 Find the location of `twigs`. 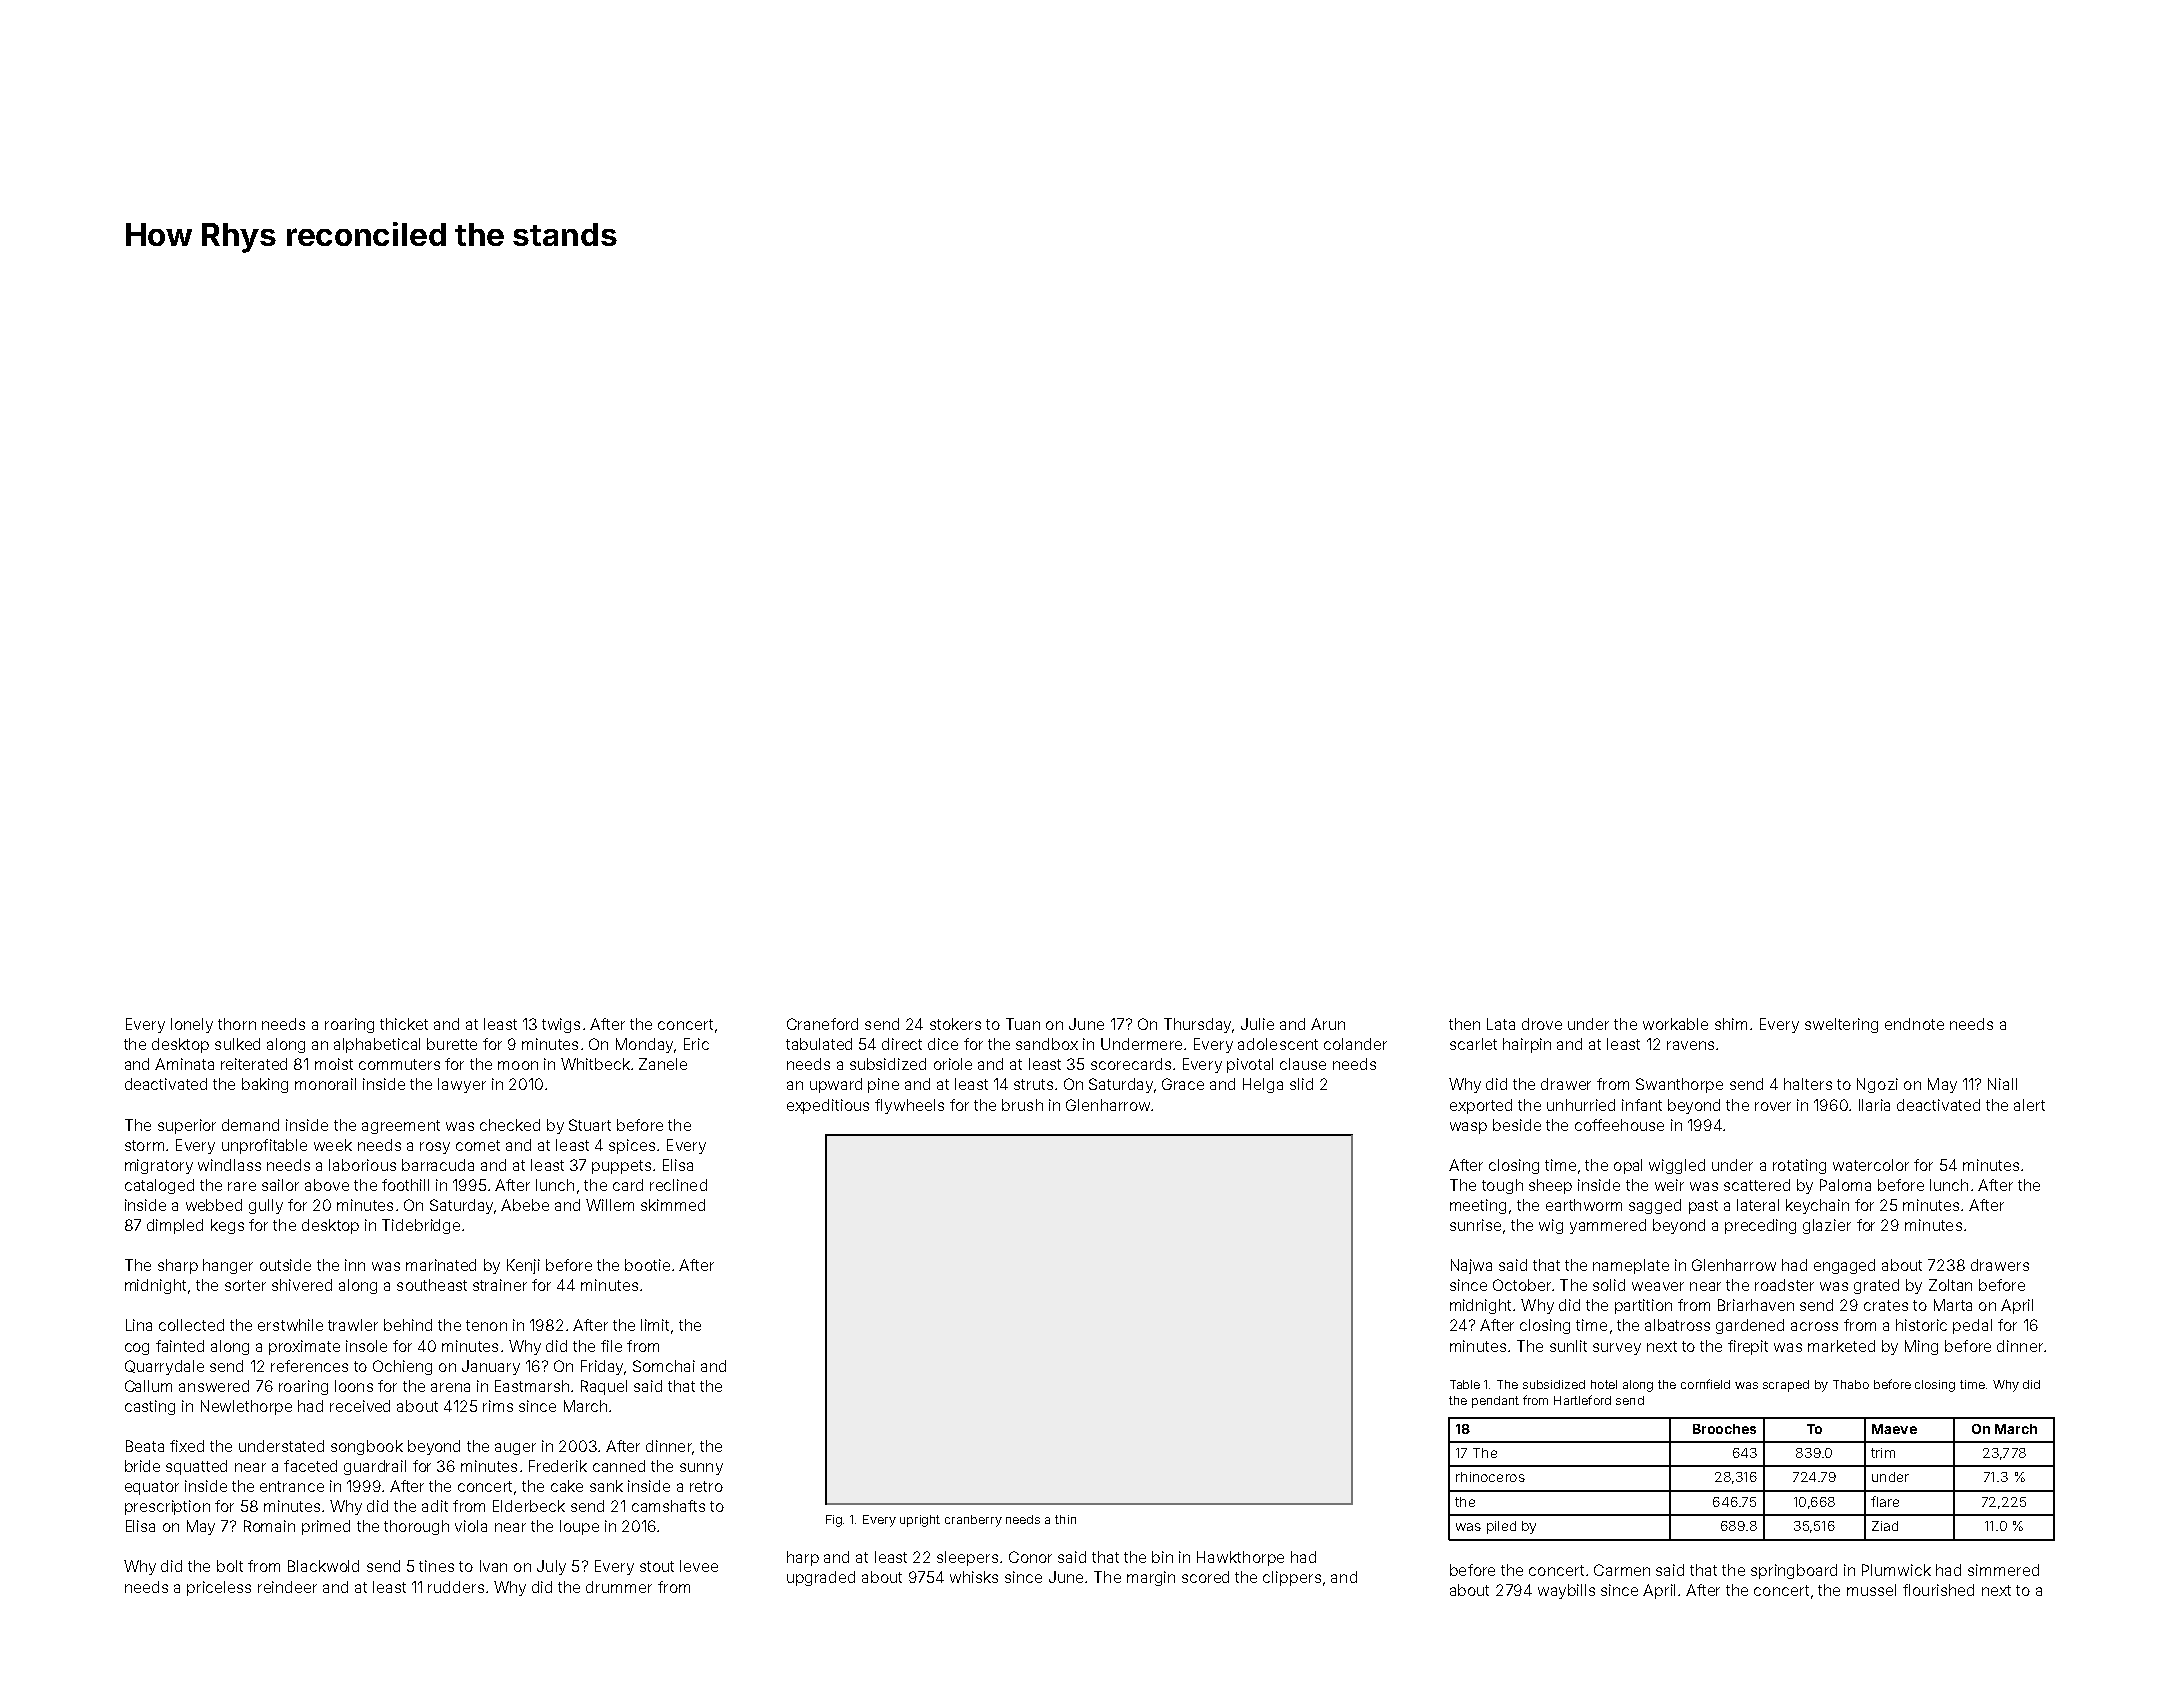

twigs is located at coordinates (561, 1025).
